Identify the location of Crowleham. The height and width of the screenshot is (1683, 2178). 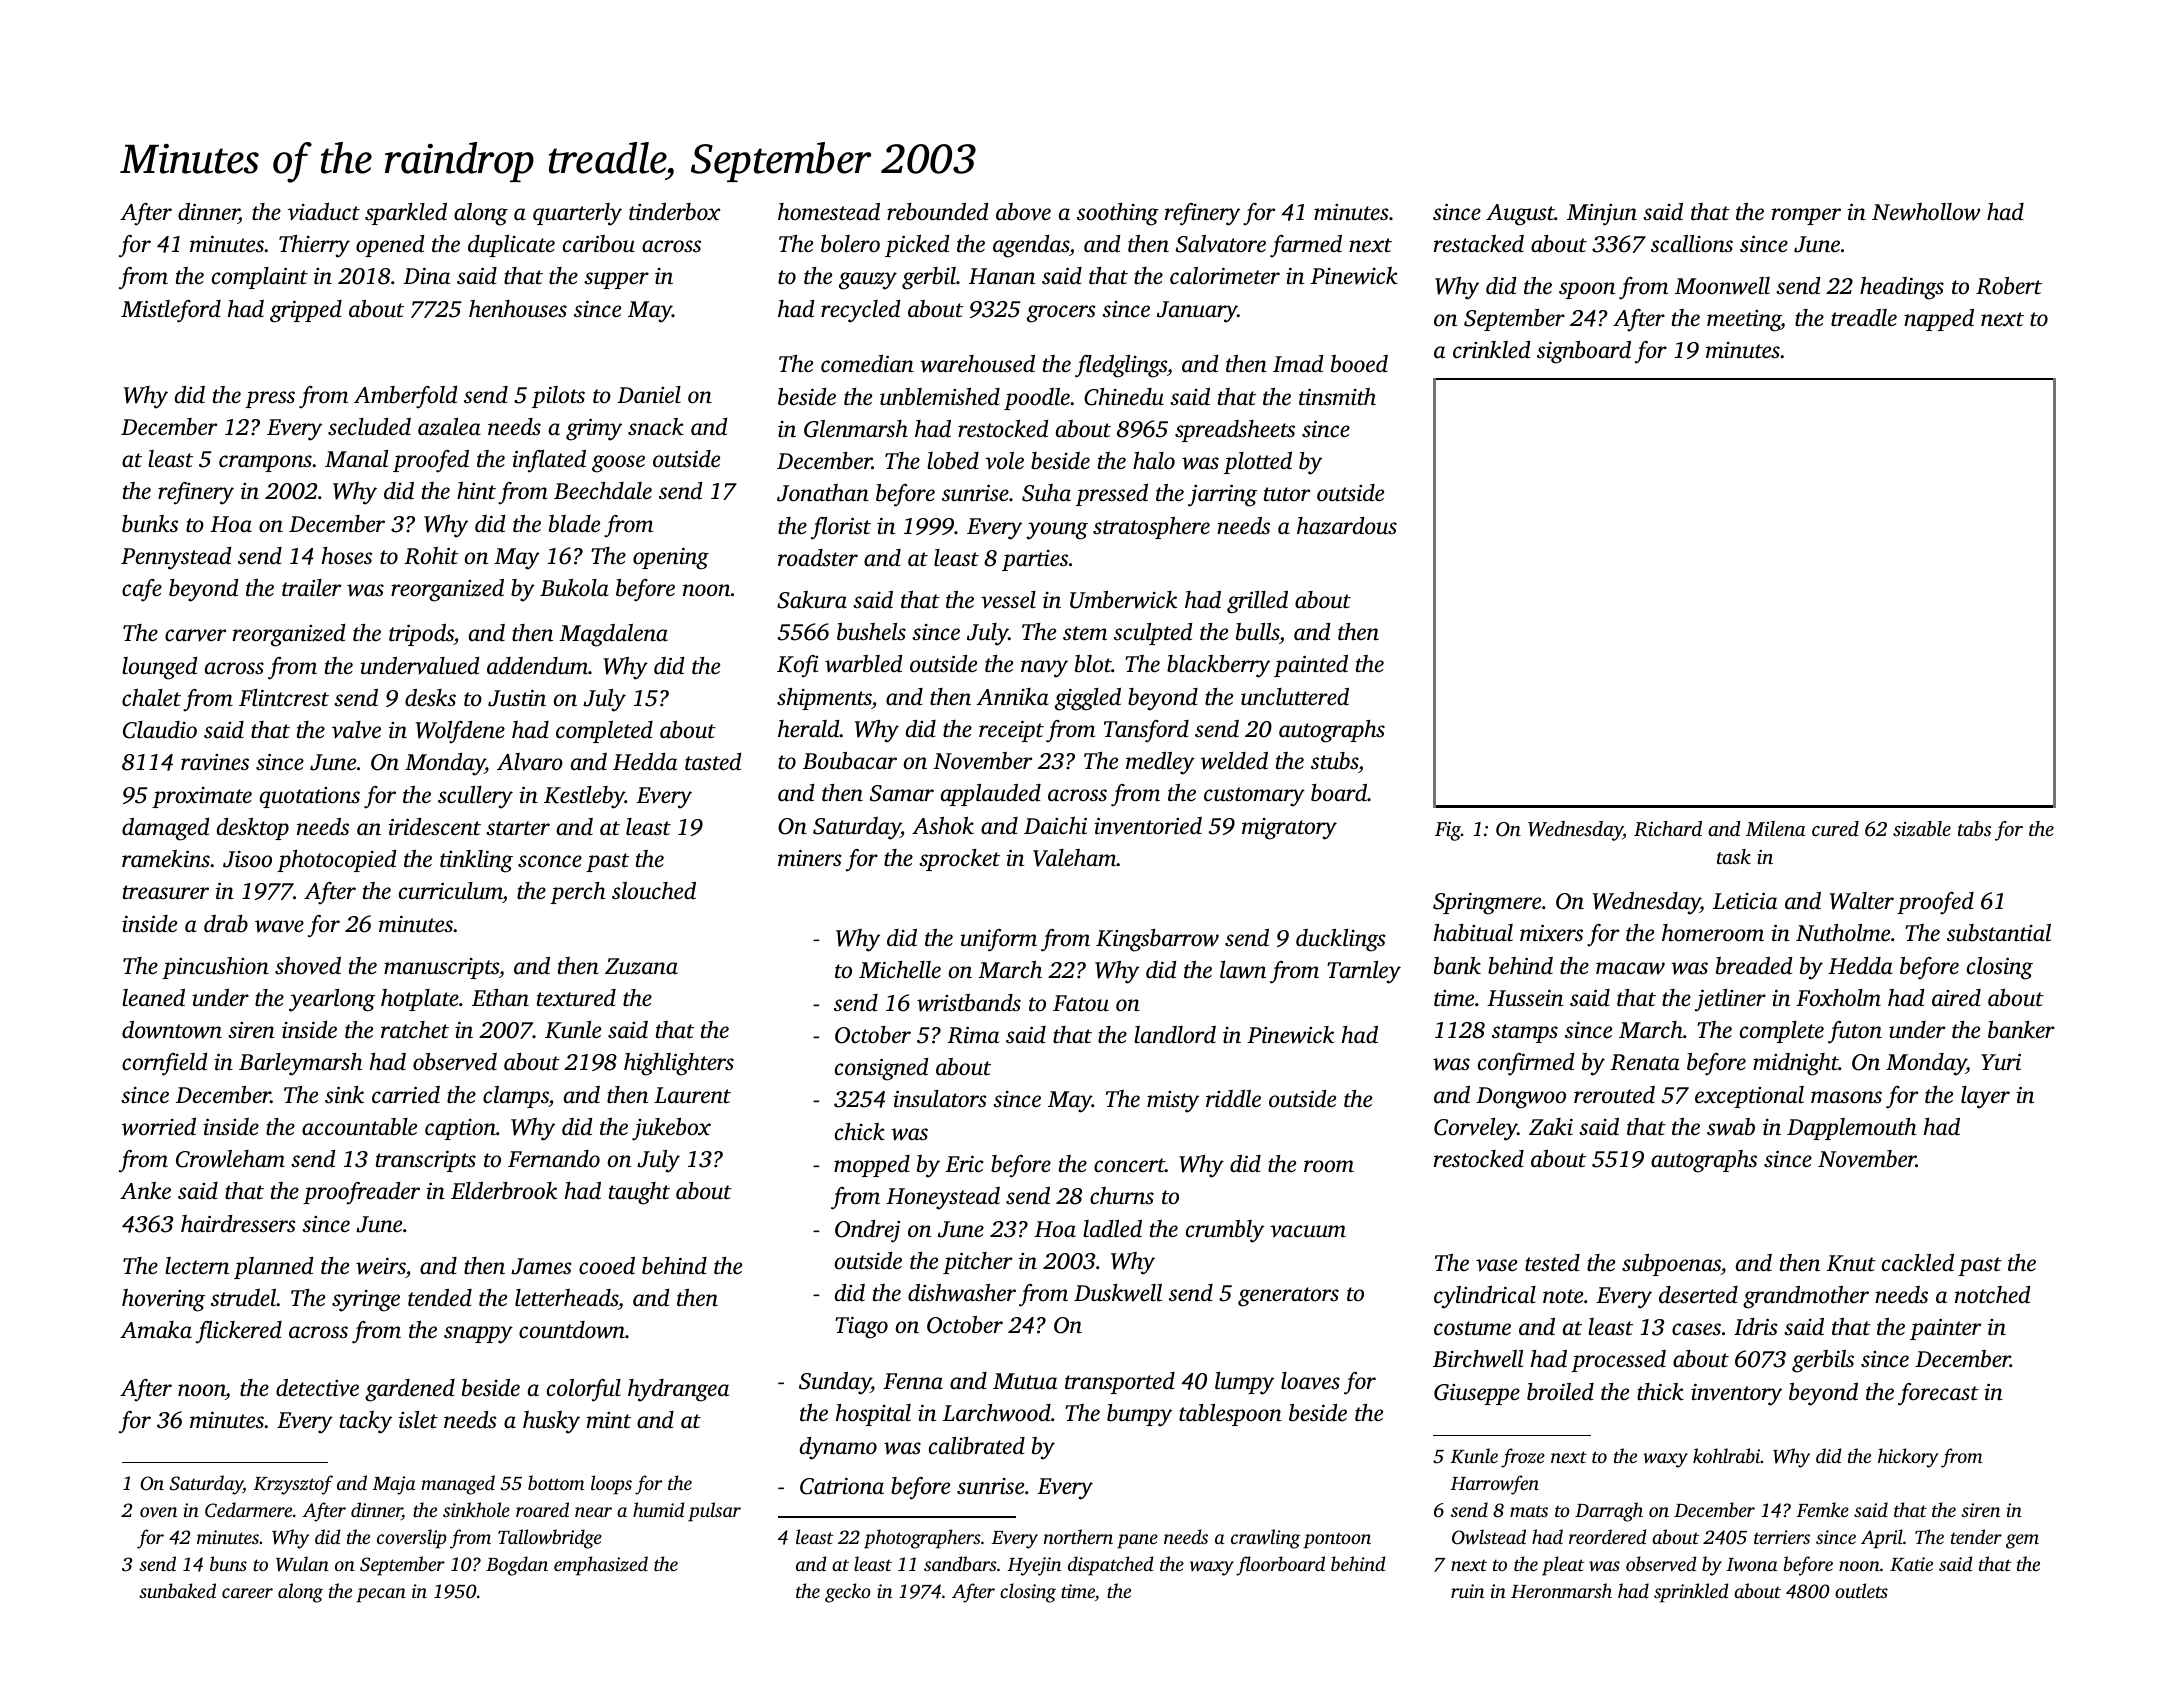
(230, 1159).
